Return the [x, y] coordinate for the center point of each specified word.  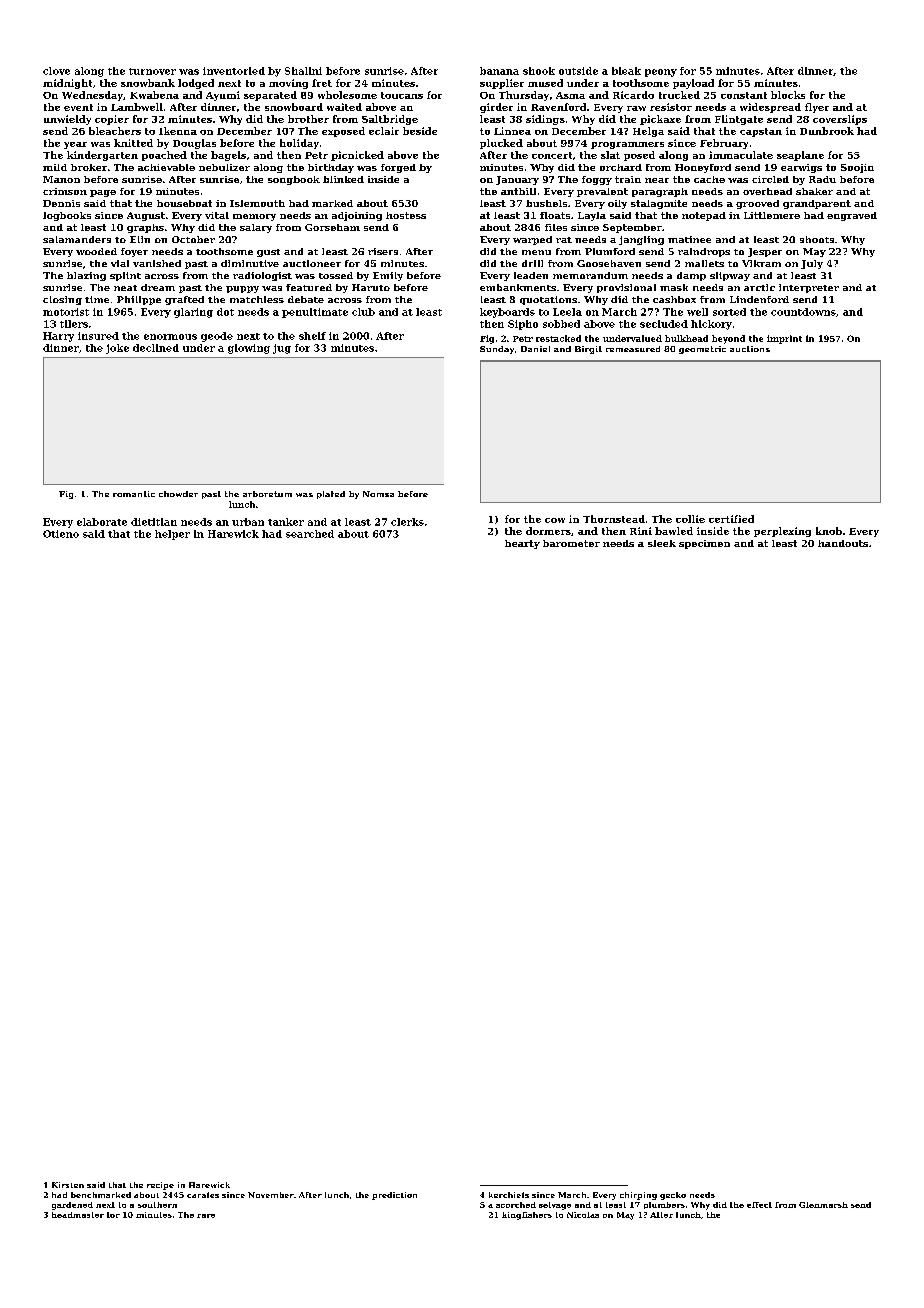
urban [248, 522]
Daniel [535, 349]
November [271, 1195]
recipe [160, 1186]
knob [829, 531]
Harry [58, 337]
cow [555, 520]
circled [770, 179]
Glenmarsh [823, 1205]
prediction [394, 1196]
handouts [843, 543]
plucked [501, 144]
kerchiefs [509, 1195]
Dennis [61, 203]
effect [759, 1205]
